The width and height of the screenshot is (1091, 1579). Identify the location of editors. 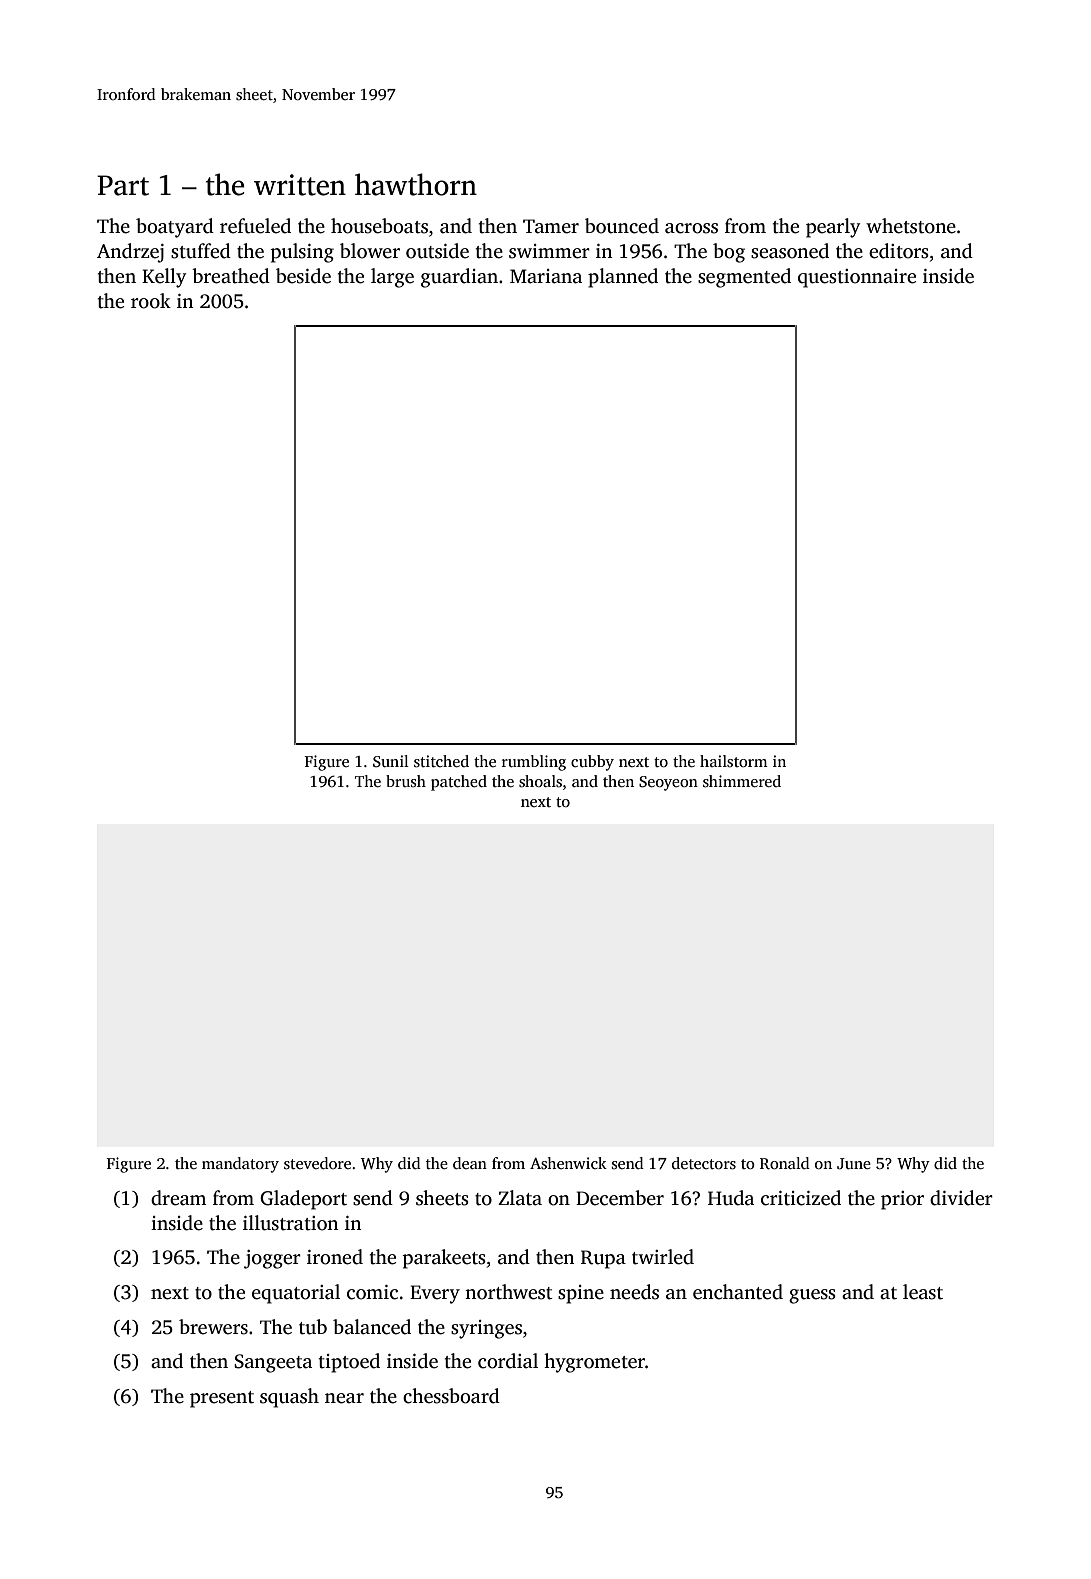
(899, 251).
